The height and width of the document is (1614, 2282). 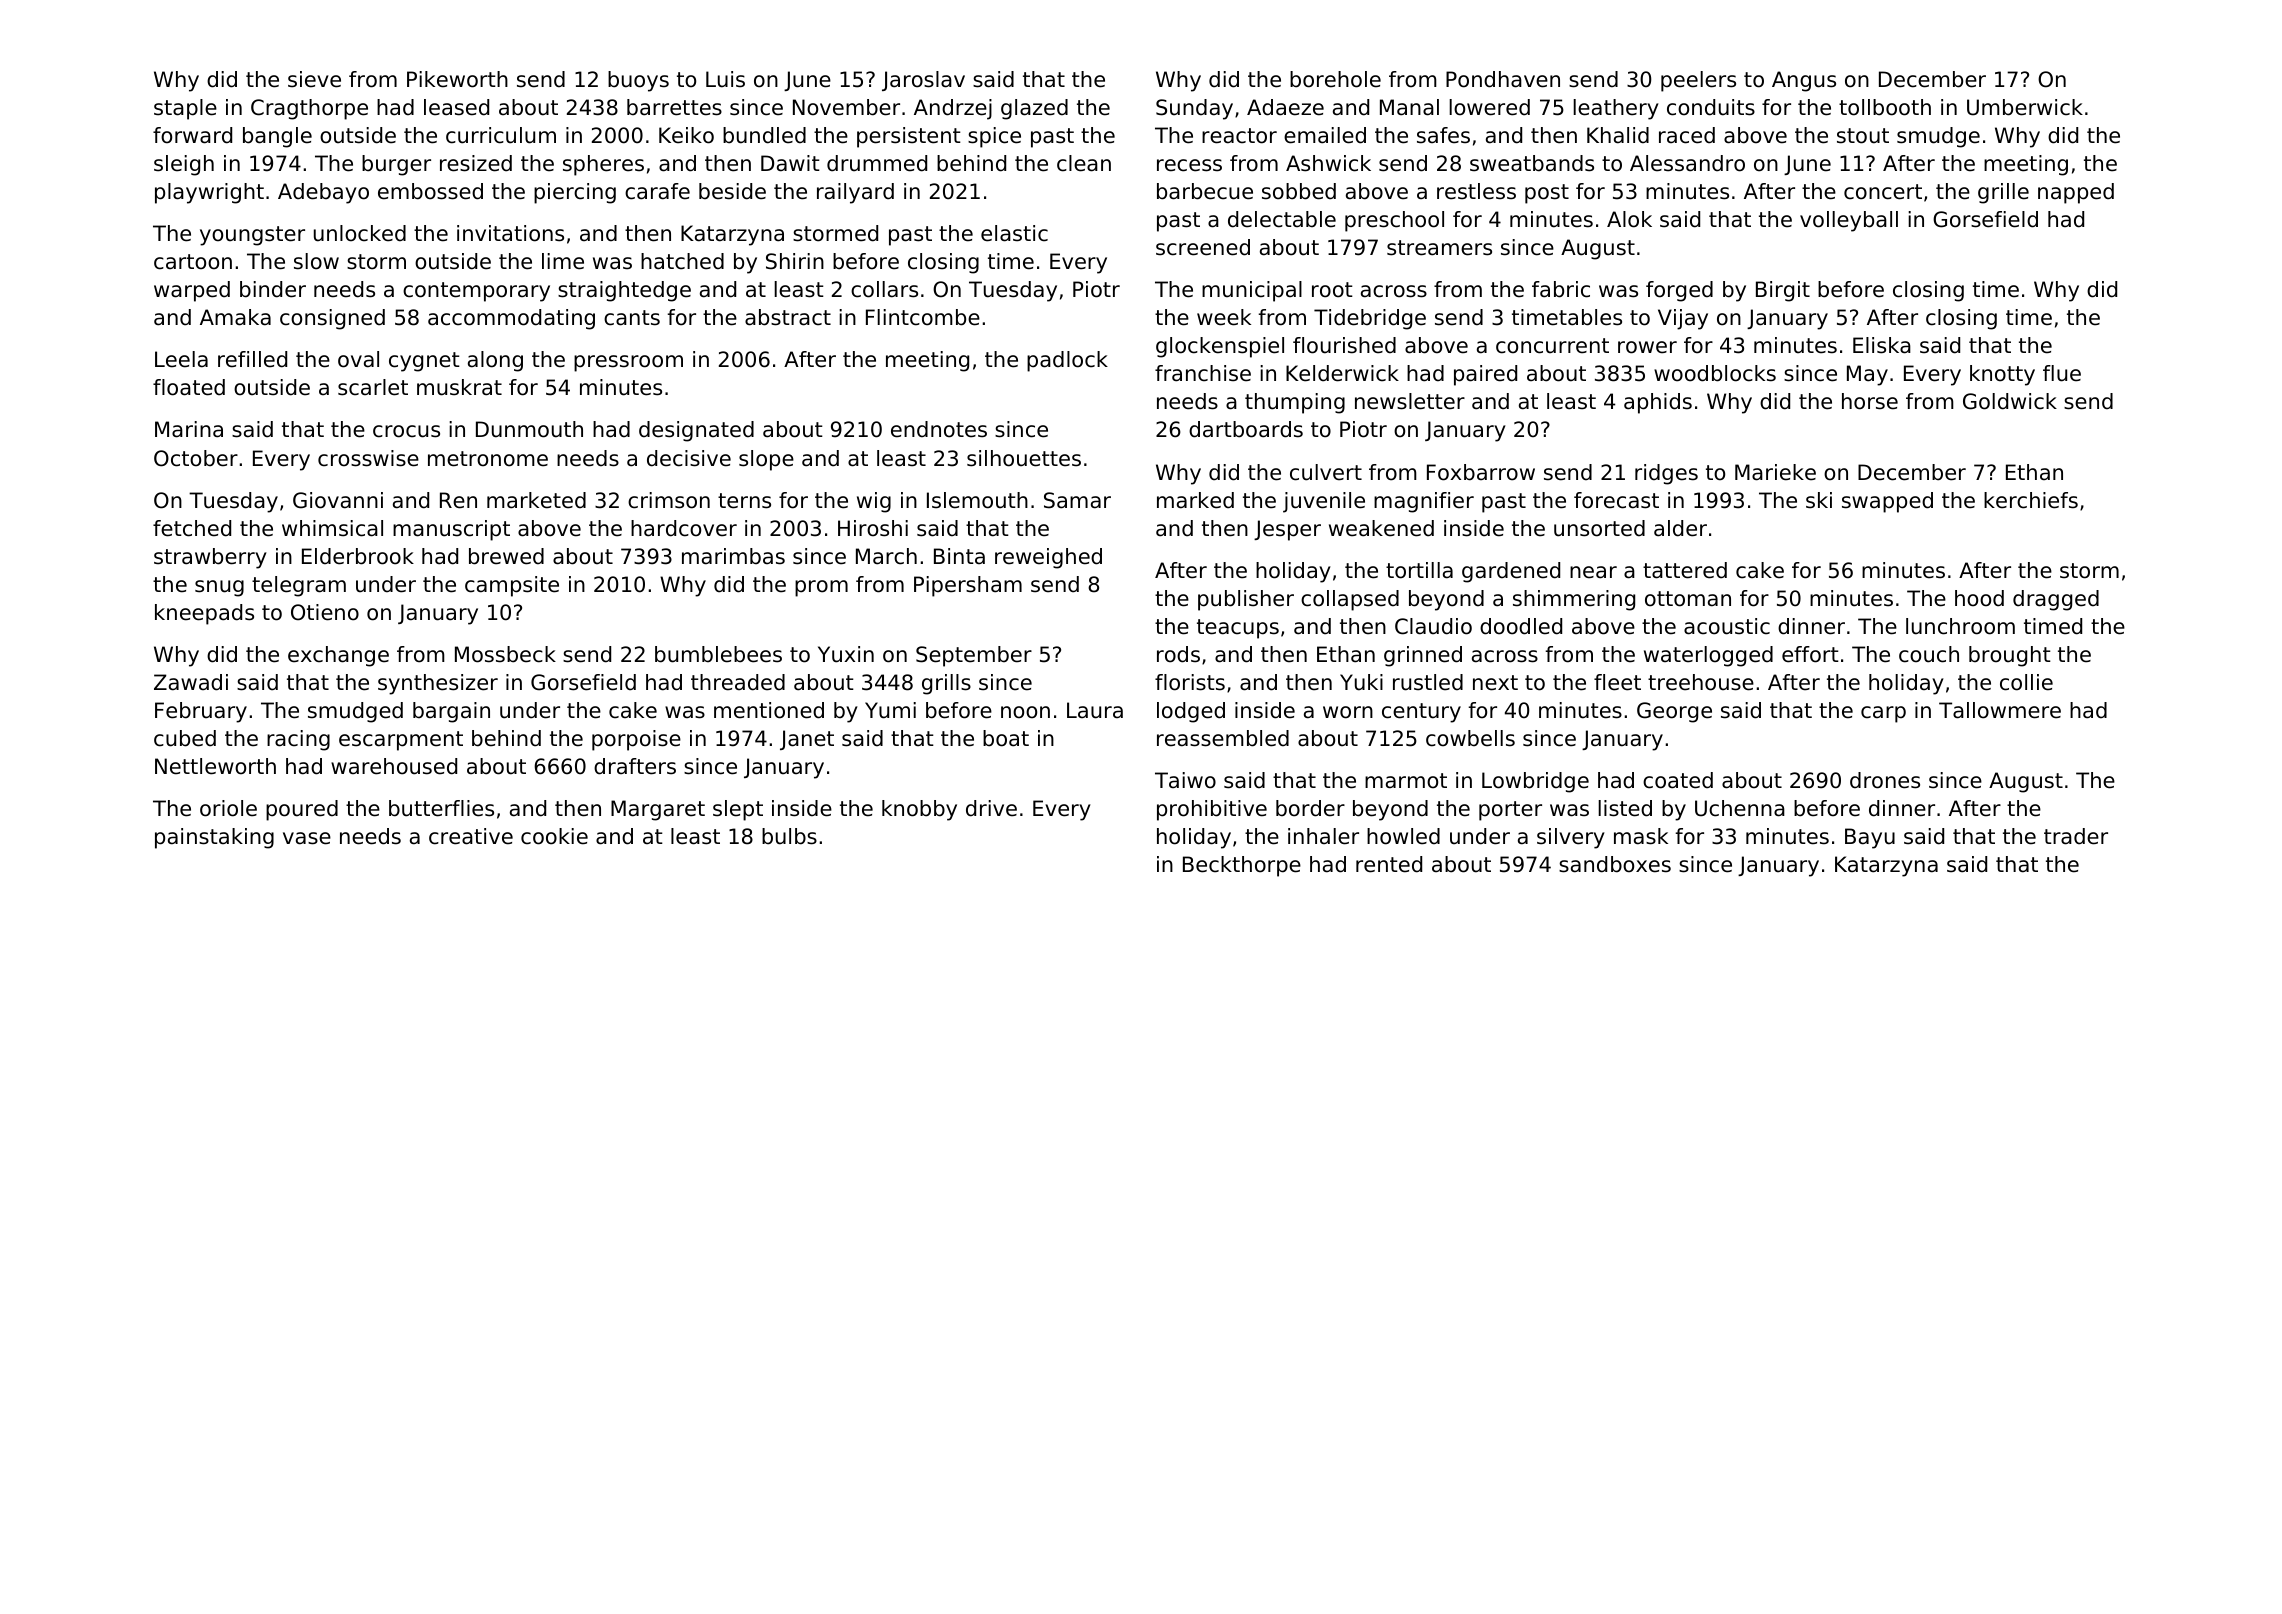 What do you see at coordinates (923, 81) in the document?
I see `Jaroslav` at bounding box center [923, 81].
